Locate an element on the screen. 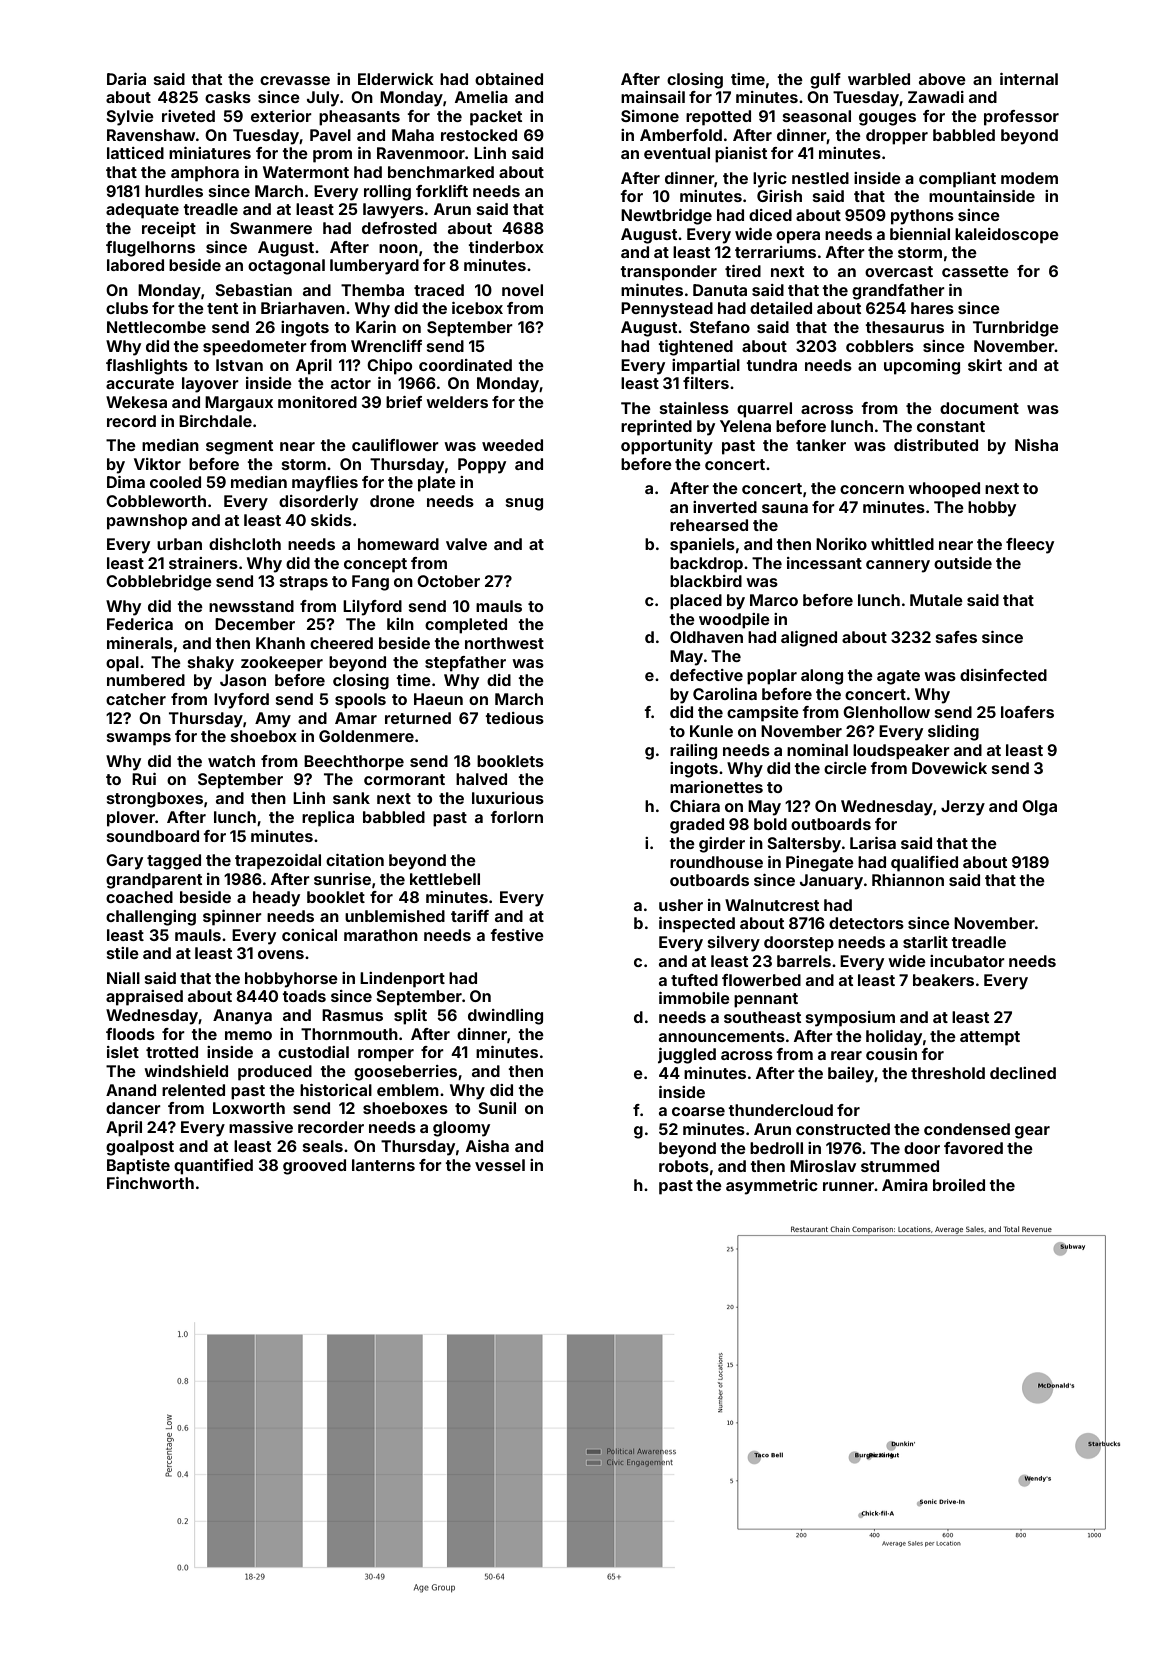 The height and width of the screenshot is (1654, 1165). cannery is located at coordinates (898, 566).
